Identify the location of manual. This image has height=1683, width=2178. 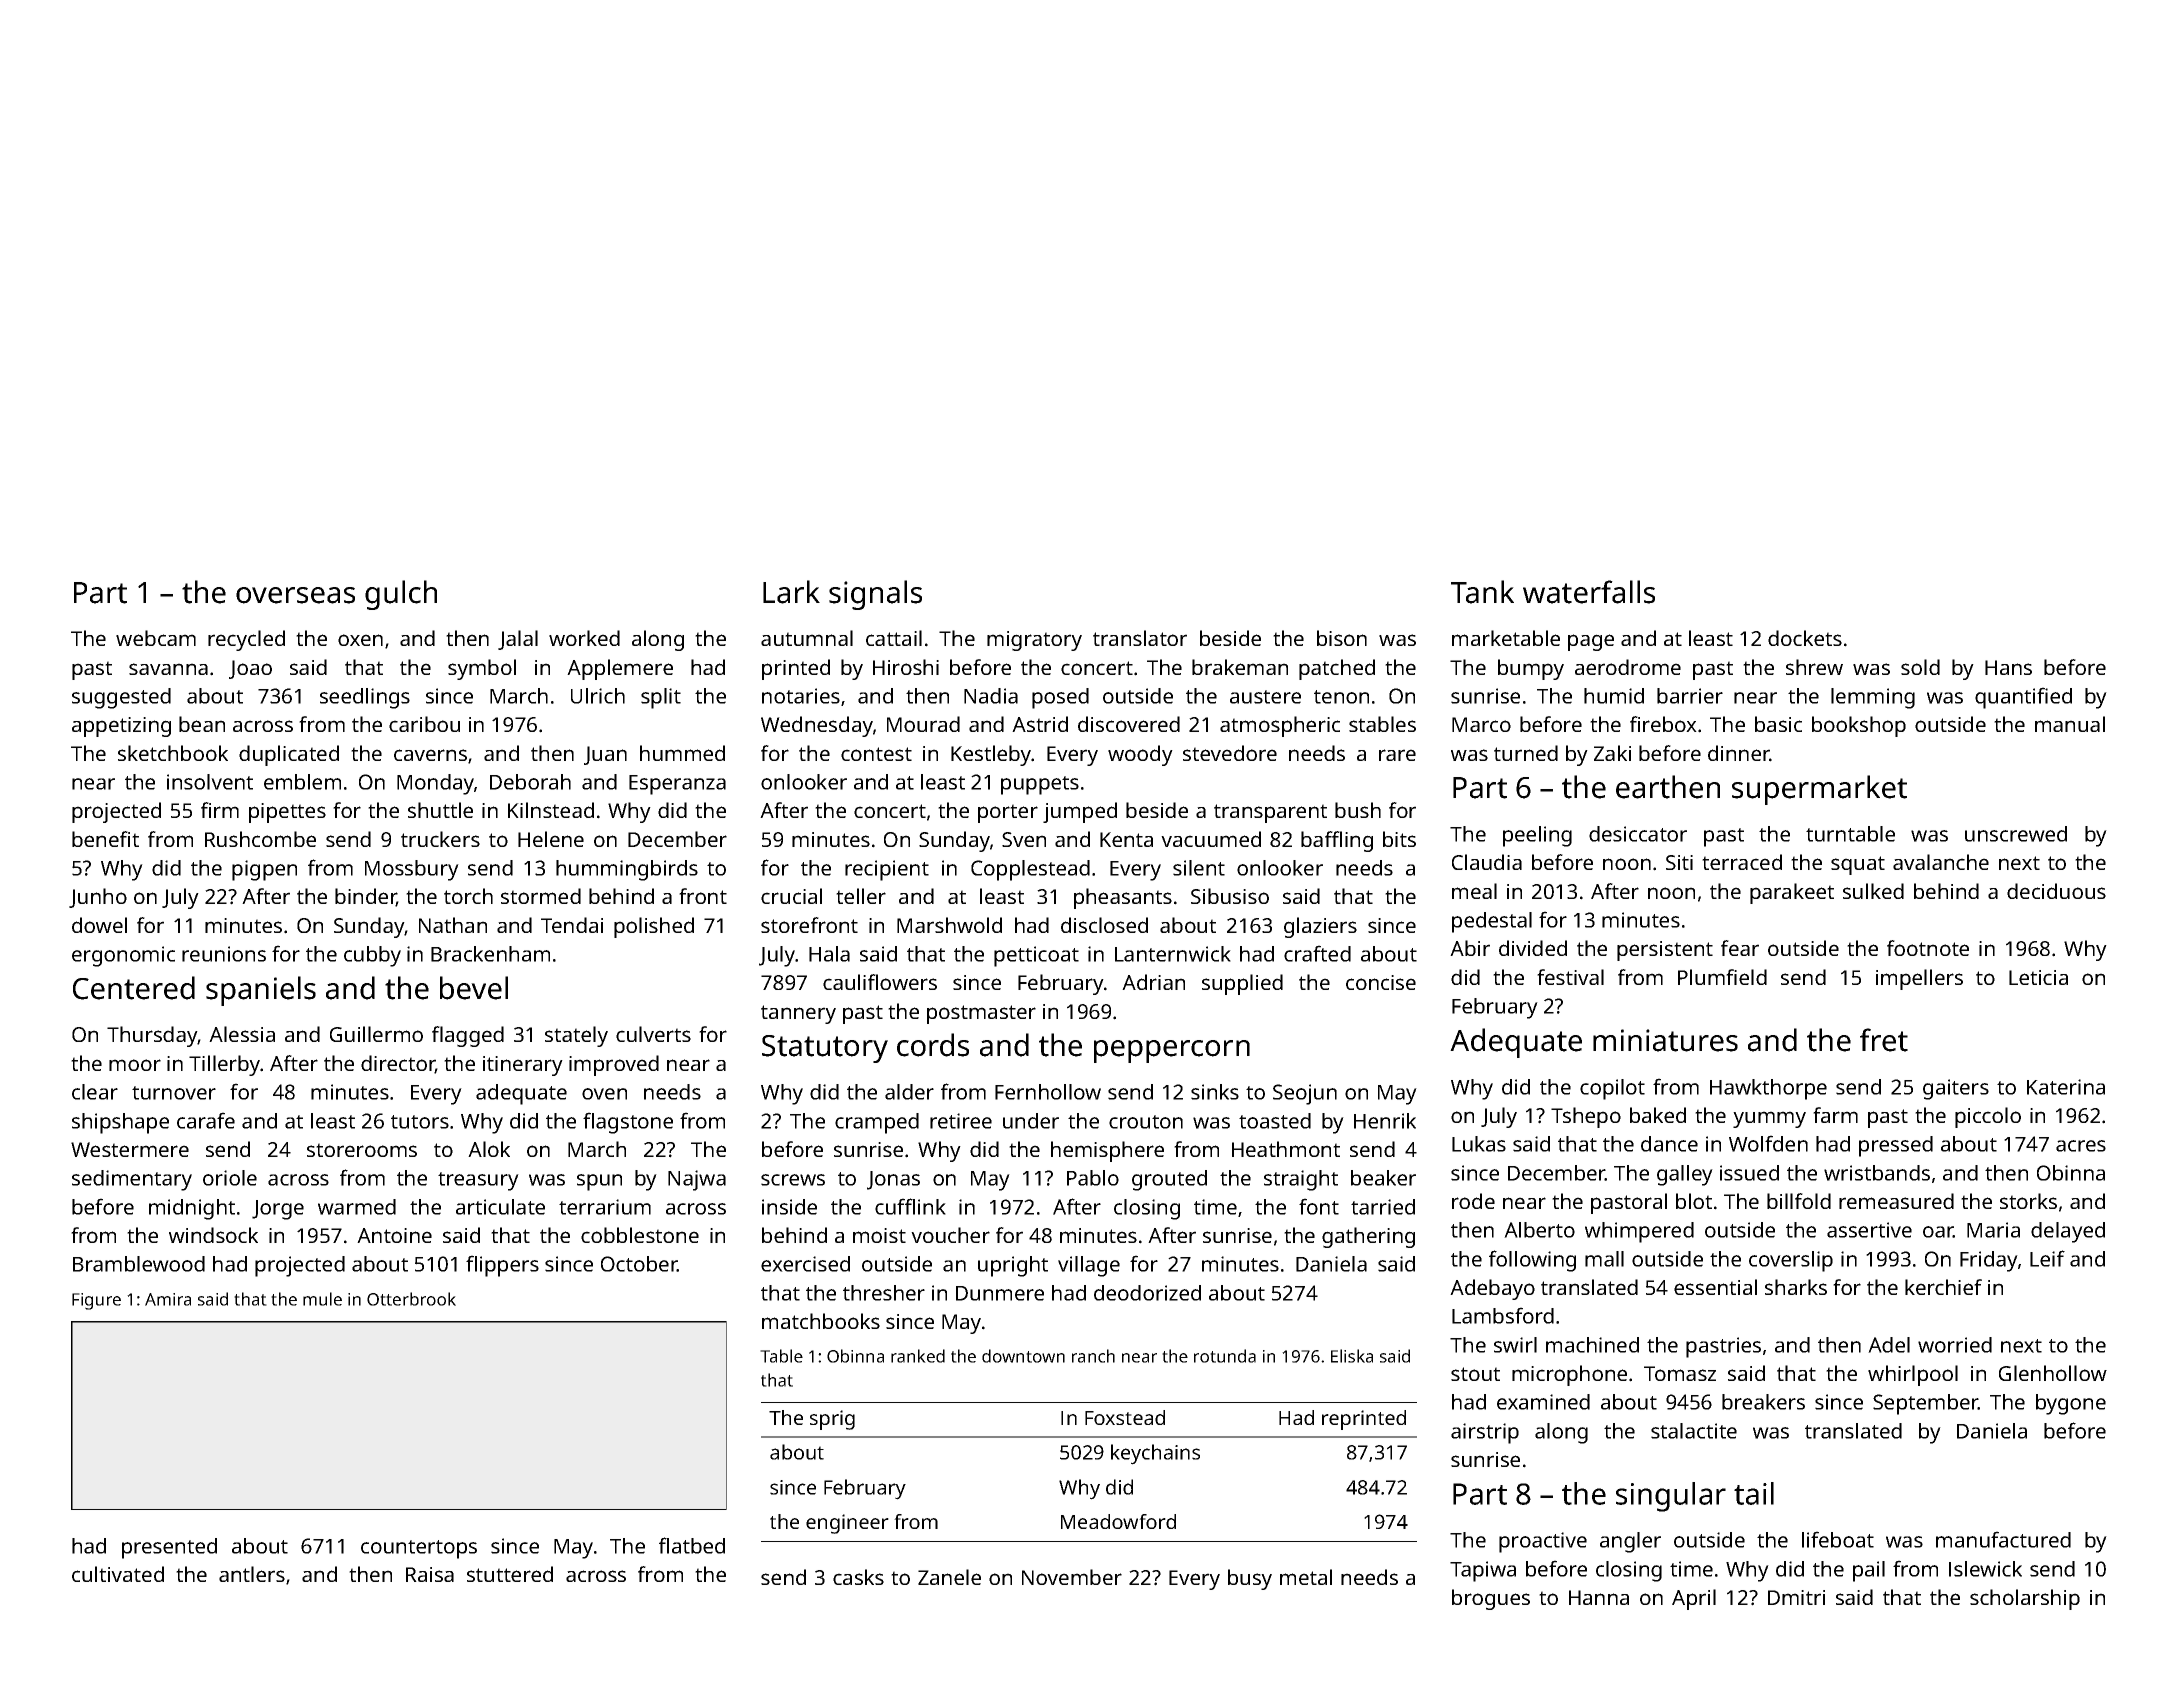
(2070, 724).
